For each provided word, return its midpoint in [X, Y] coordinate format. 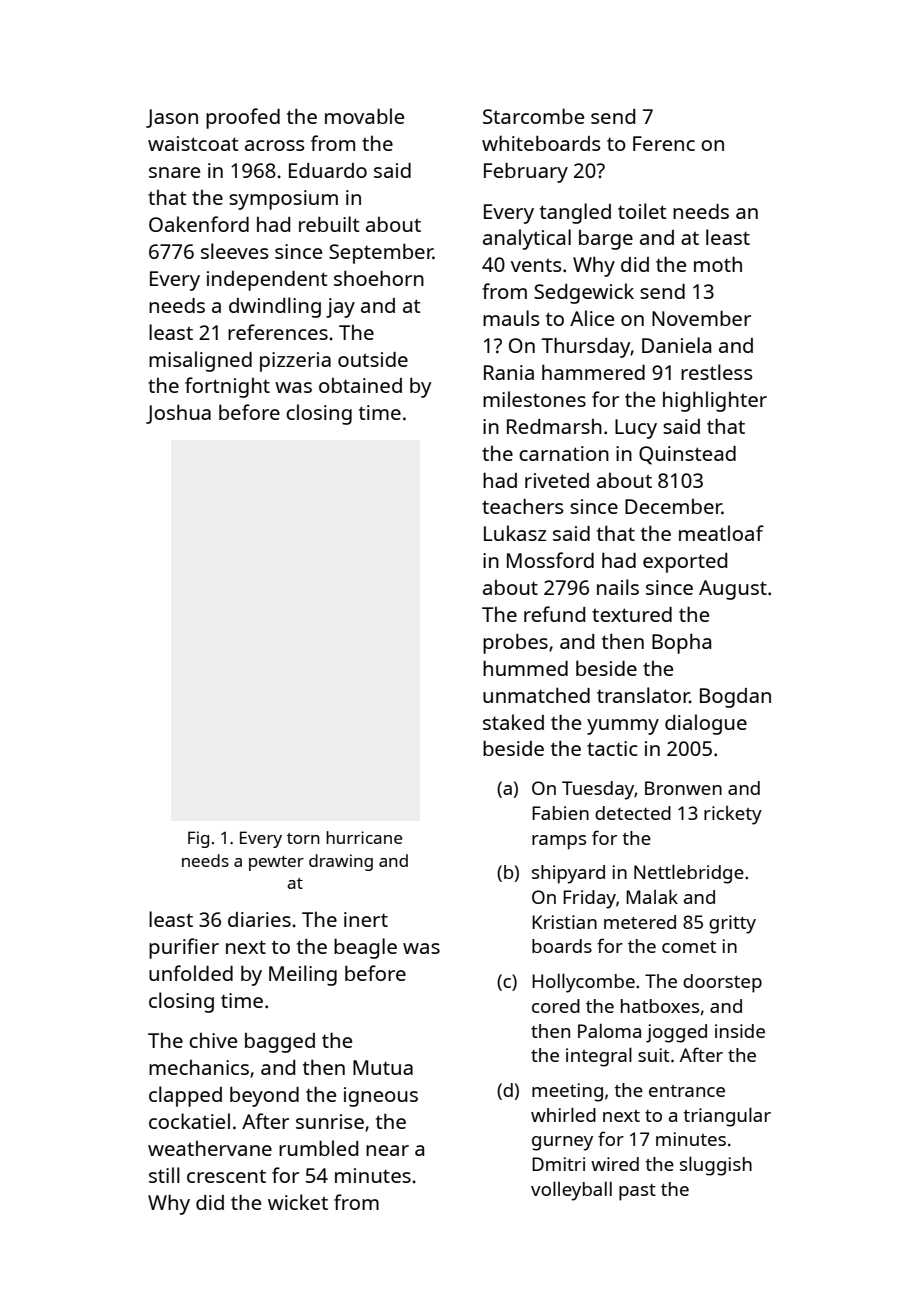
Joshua [178, 414]
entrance [687, 1091]
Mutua [383, 1067]
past [637, 1192]
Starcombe [533, 116]
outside [373, 359]
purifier [184, 948]
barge [606, 240]
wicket [298, 1202]
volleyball [571, 1191]
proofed [243, 118]
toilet [642, 211]
